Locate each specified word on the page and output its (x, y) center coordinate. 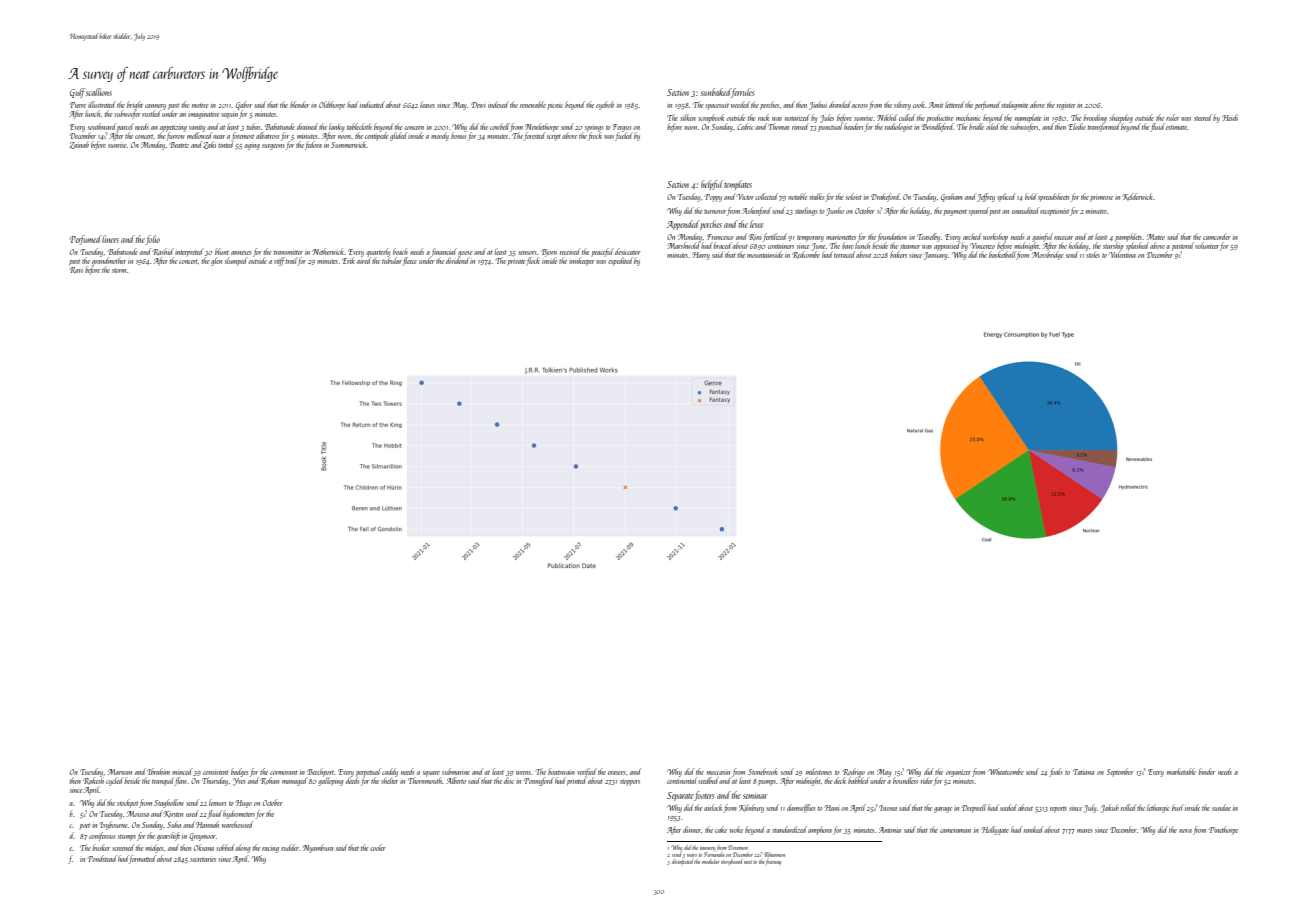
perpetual (368, 772)
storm (119, 270)
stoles (1093, 254)
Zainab (79, 145)
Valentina (1122, 254)
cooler (378, 847)
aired (364, 260)
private (517, 262)
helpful (712, 185)
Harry (701, 256)
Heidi (1230, 117)
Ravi (76, 270)
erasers (616, 773)
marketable (1181, 771)
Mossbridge (1048, 255)
